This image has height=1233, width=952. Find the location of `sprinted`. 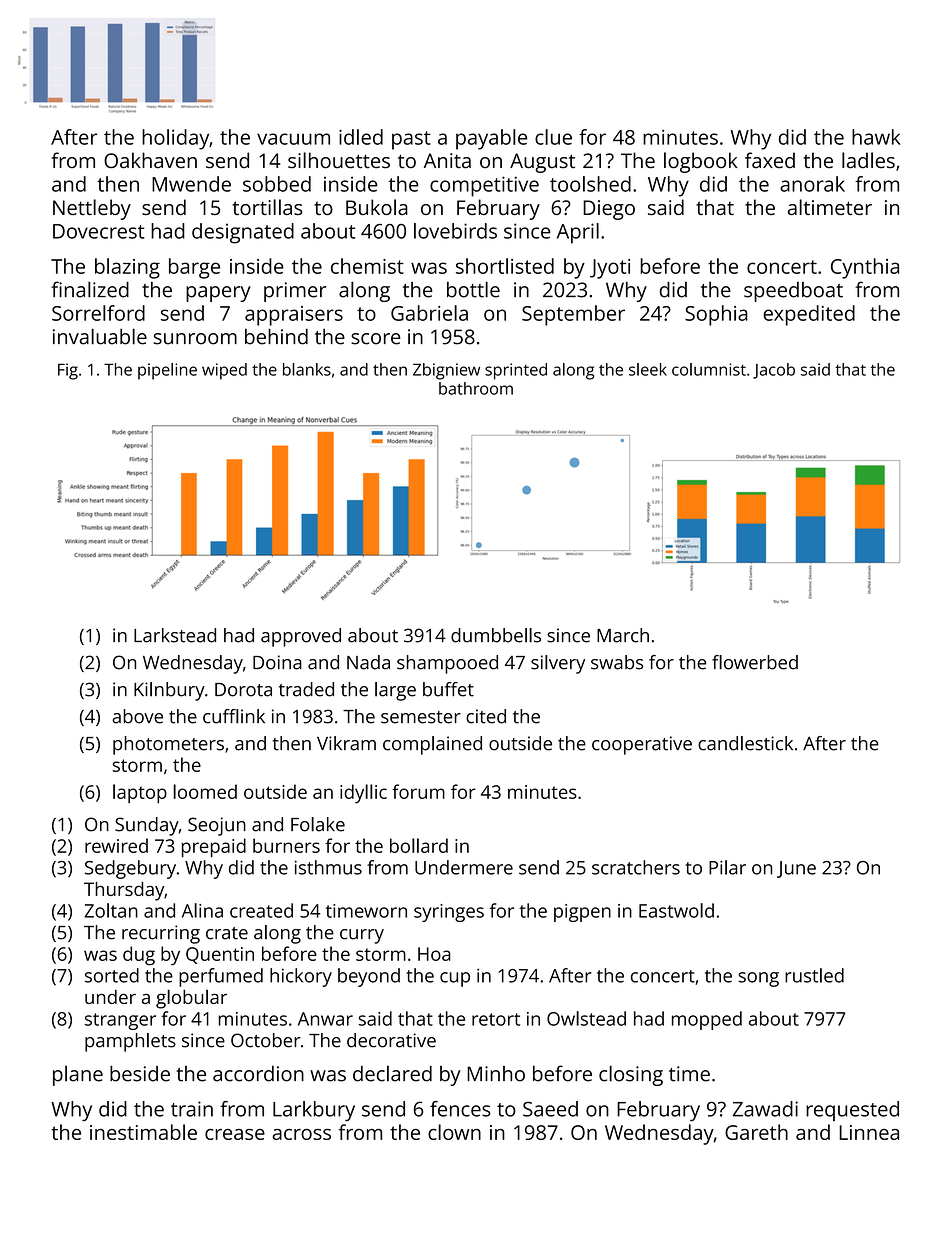

sprinted is located at coordinates (516, 371).
